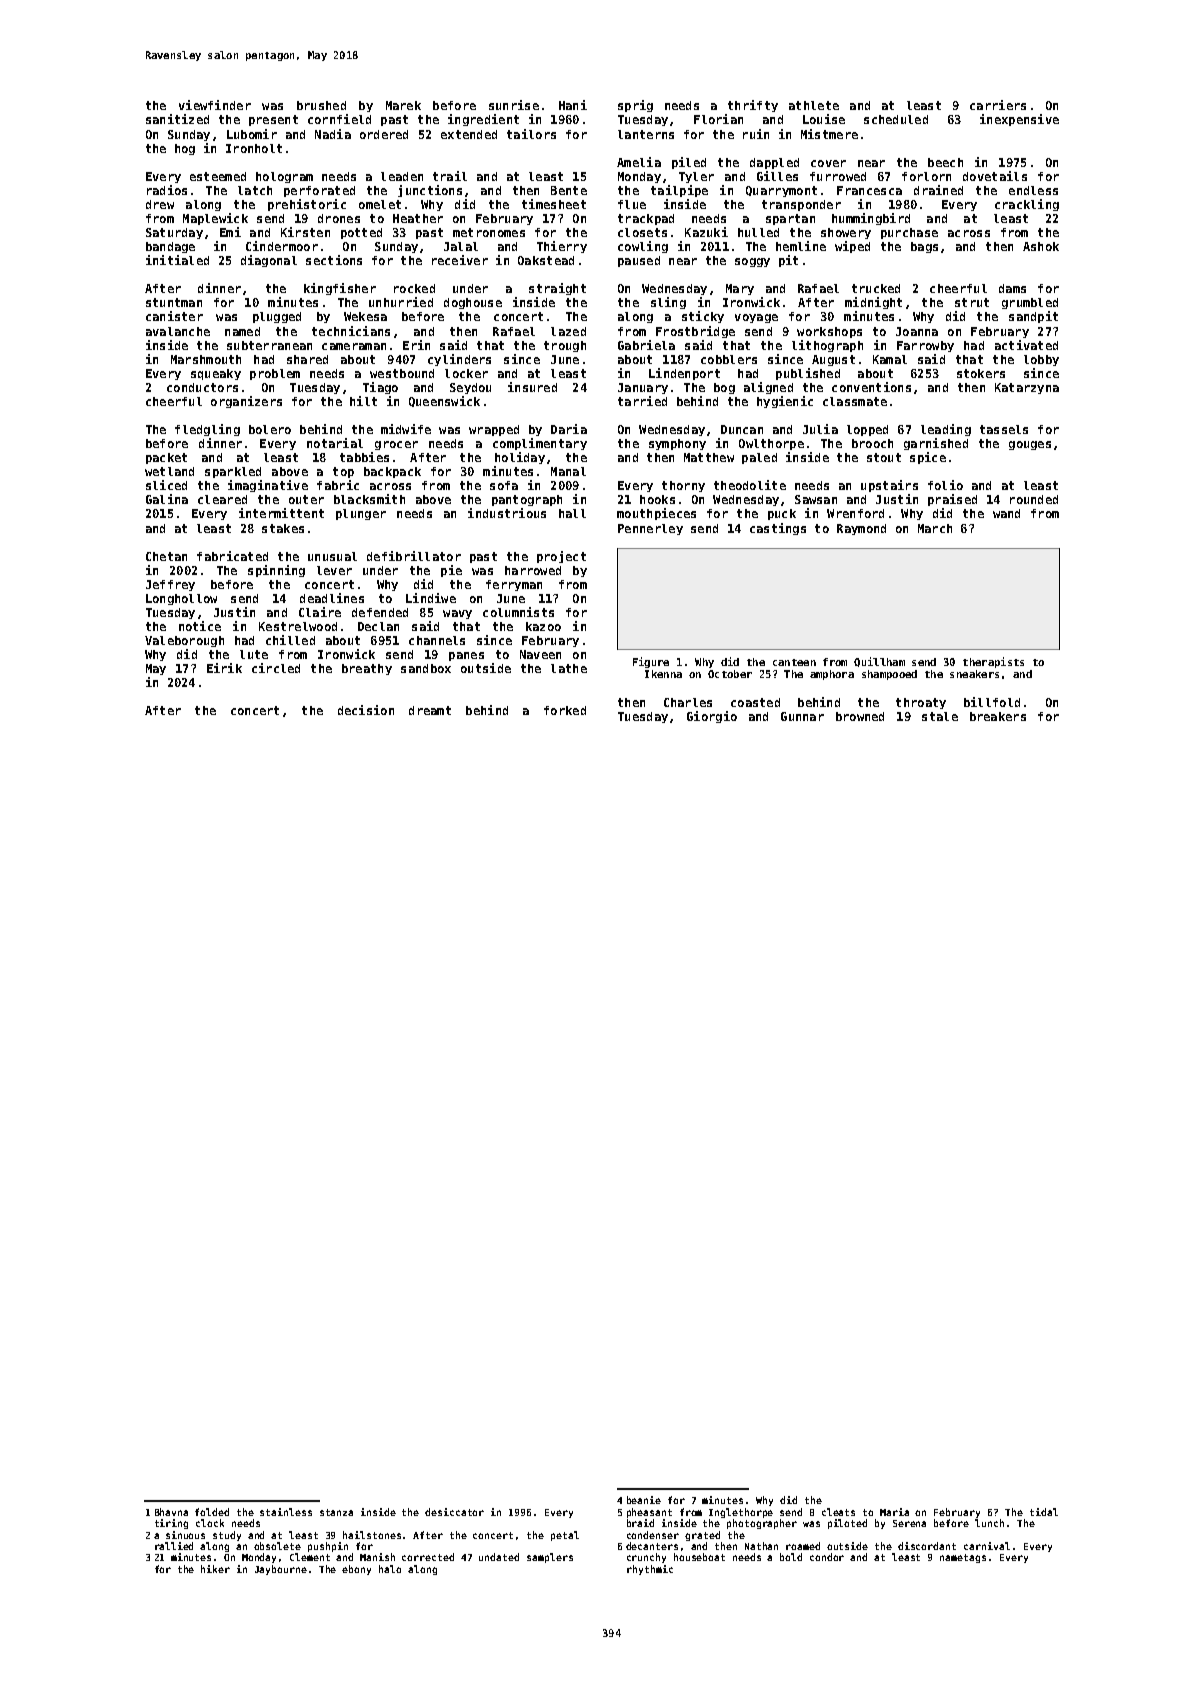 The height and width of the image is (1702, 1204). What do you see at coordinates (829, 332) in the image?
I see `workshops` at bounding box center [829, 332].
